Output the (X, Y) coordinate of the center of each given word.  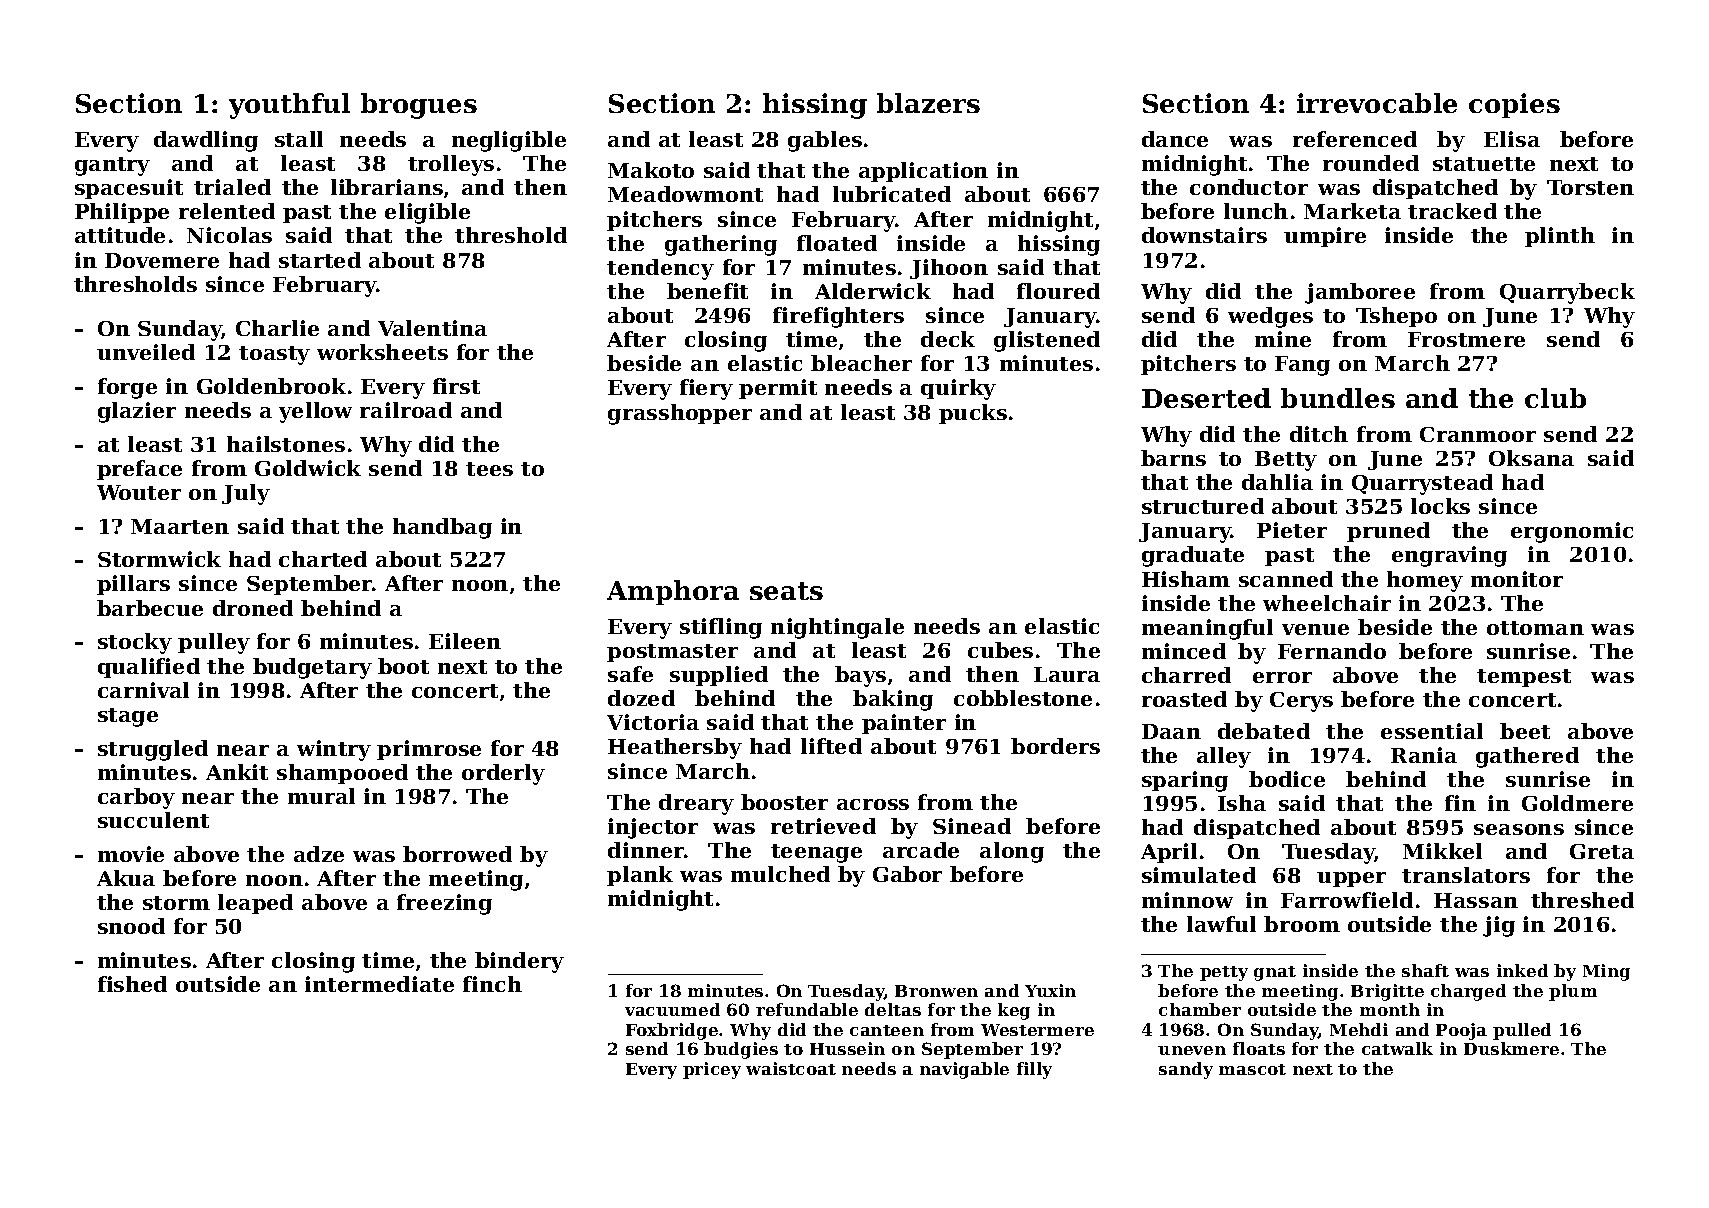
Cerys (1301, 702)
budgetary (312, 668)
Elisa (1512, 139)
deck (948, 339)
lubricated (892, 194)
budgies (741, 1050)
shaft (1425, 970)
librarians (387, 187)
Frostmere (1466, 339)
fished (132, 984)
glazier (137, 412)
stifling (721, 628)
